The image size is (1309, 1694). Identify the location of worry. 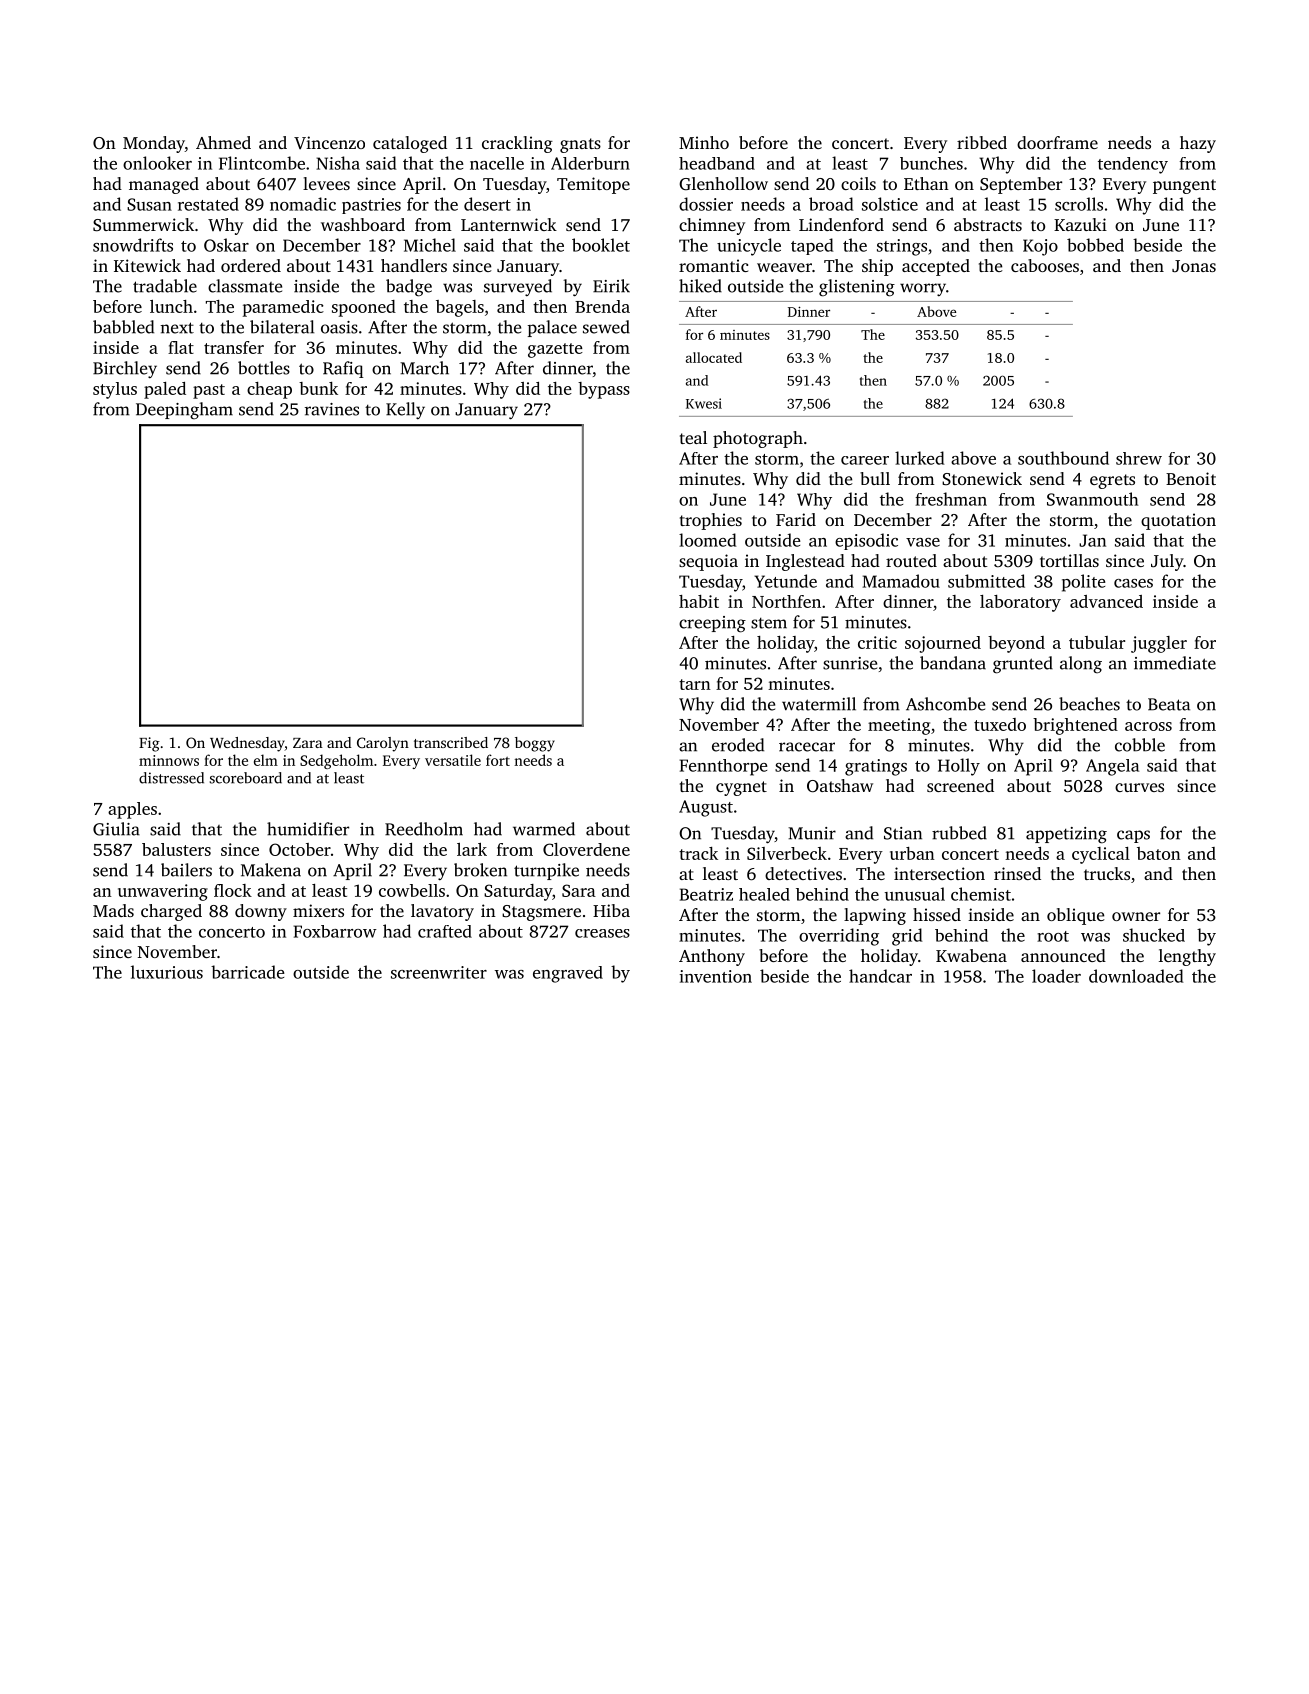
(923, 289).
